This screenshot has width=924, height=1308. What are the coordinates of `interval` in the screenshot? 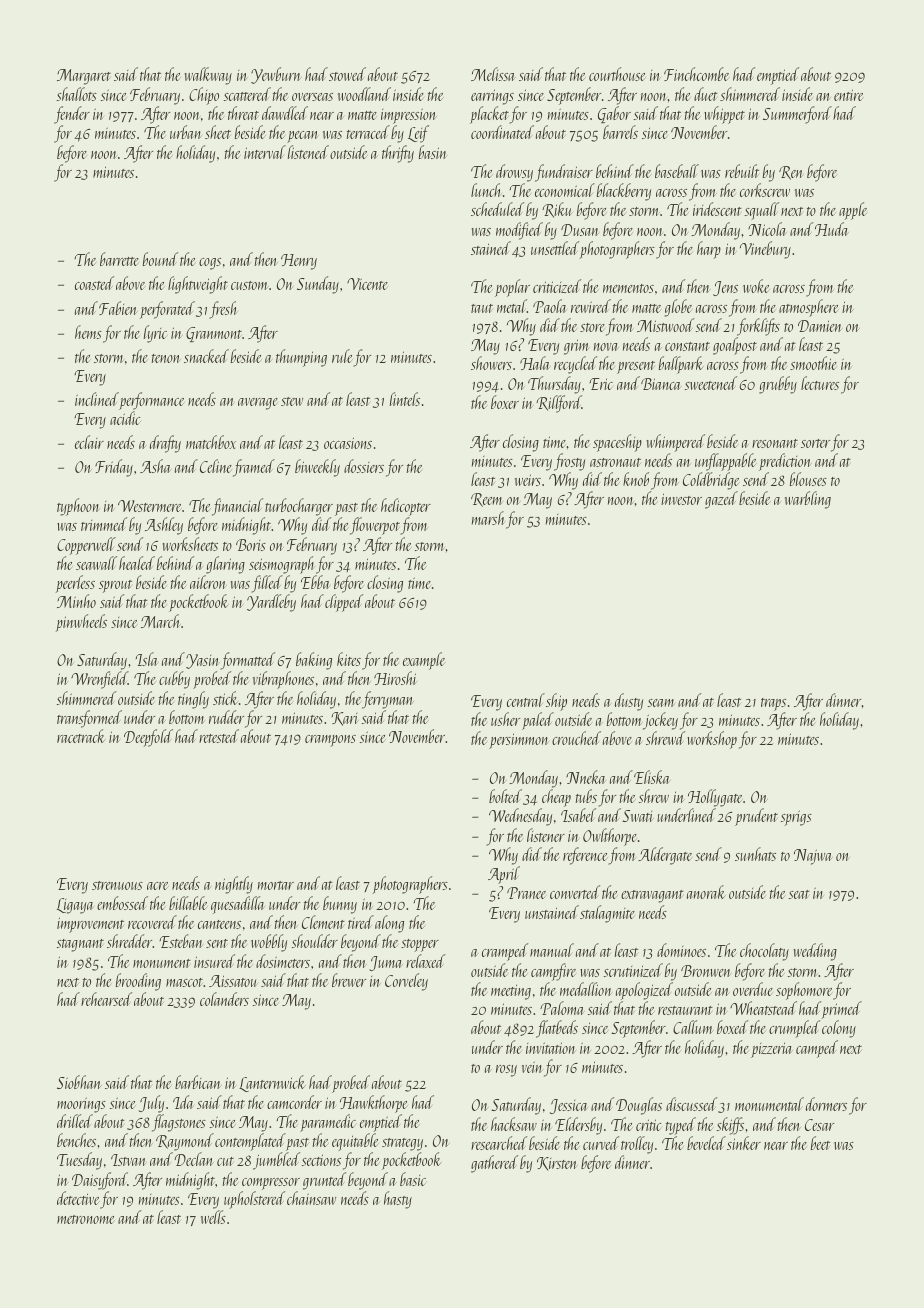 It's located at (265, 152).
